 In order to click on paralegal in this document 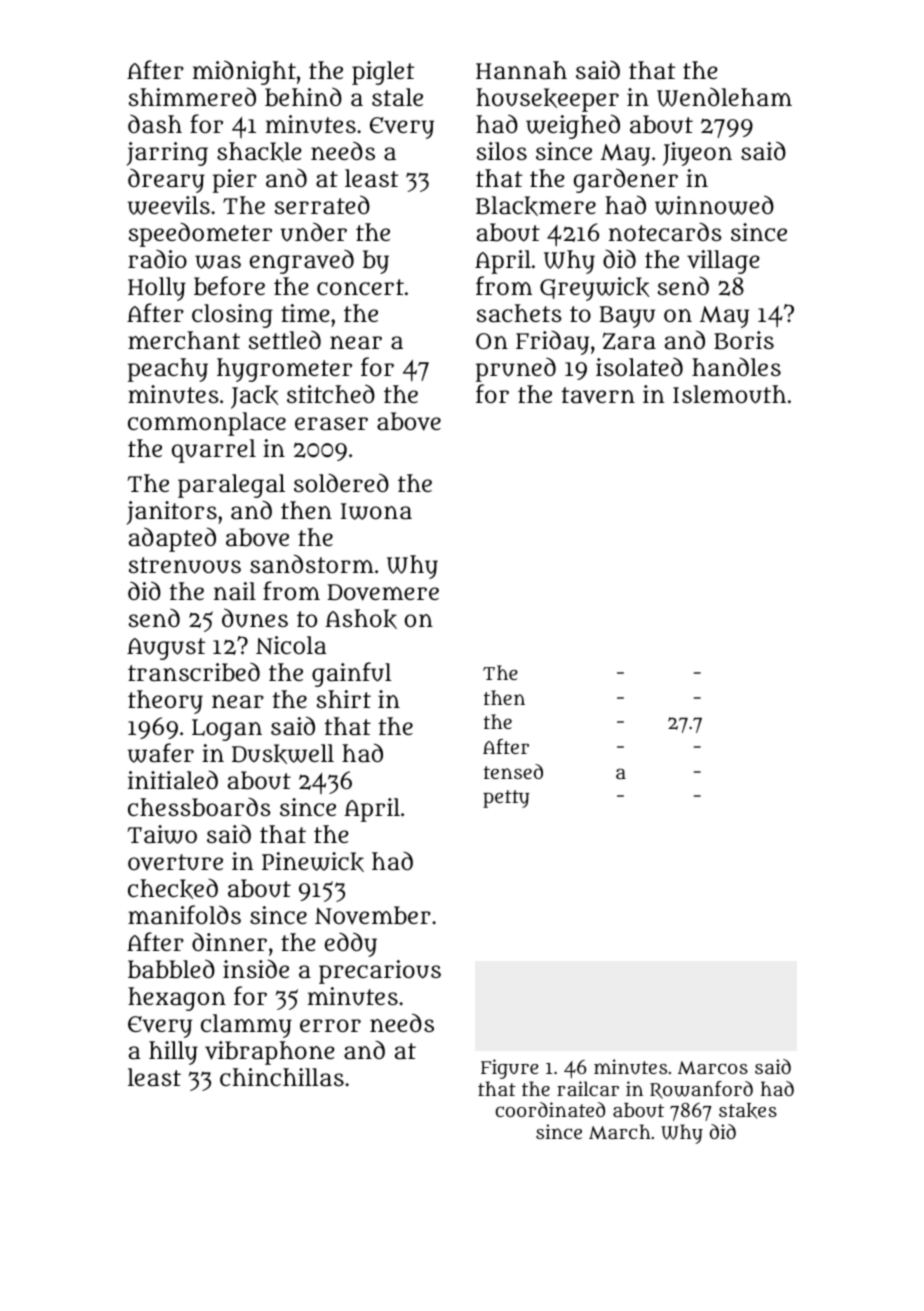, I will do `click(231, 486)`.
